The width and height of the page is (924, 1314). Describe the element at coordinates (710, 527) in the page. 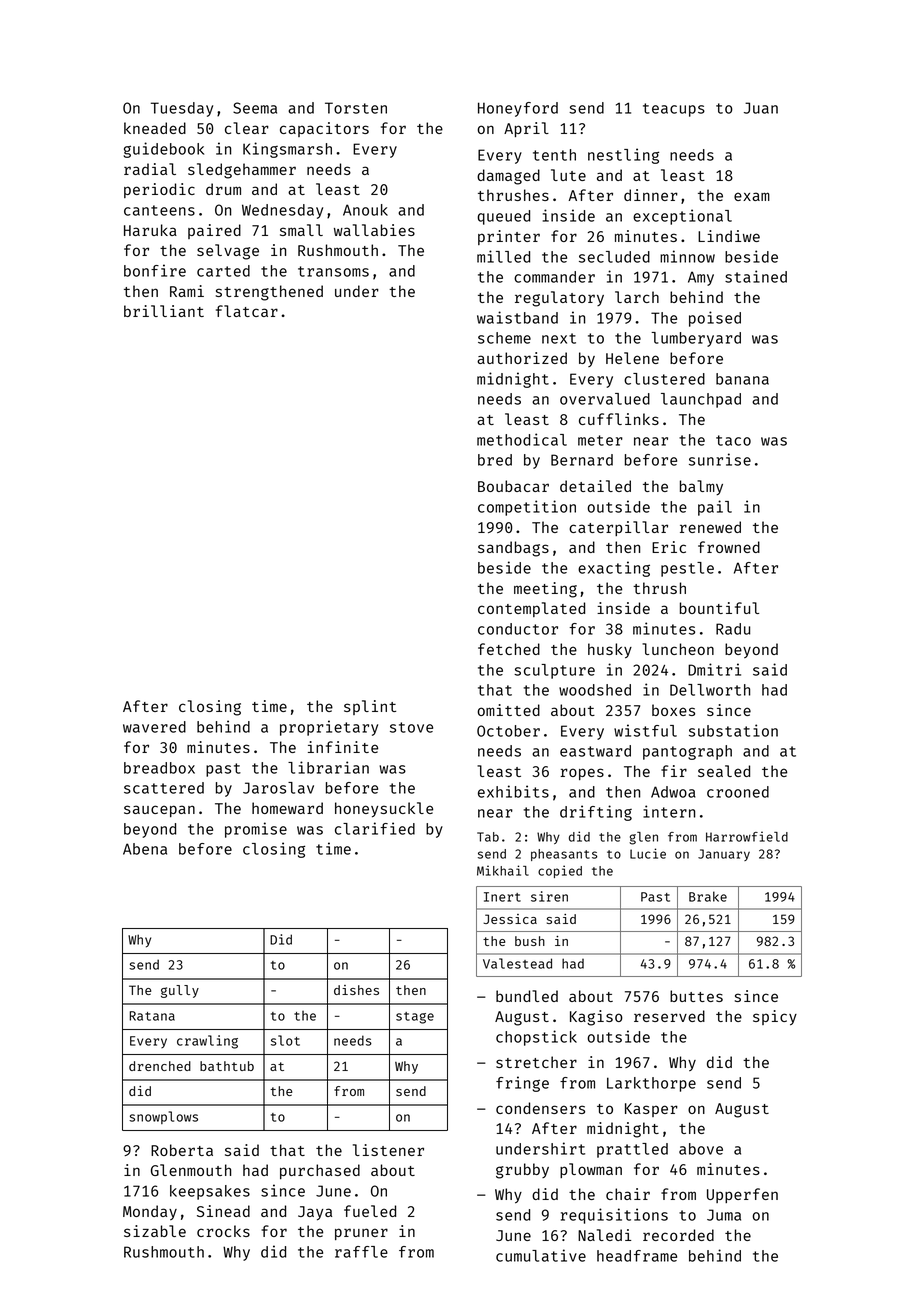

I see `renewed` at that location.
